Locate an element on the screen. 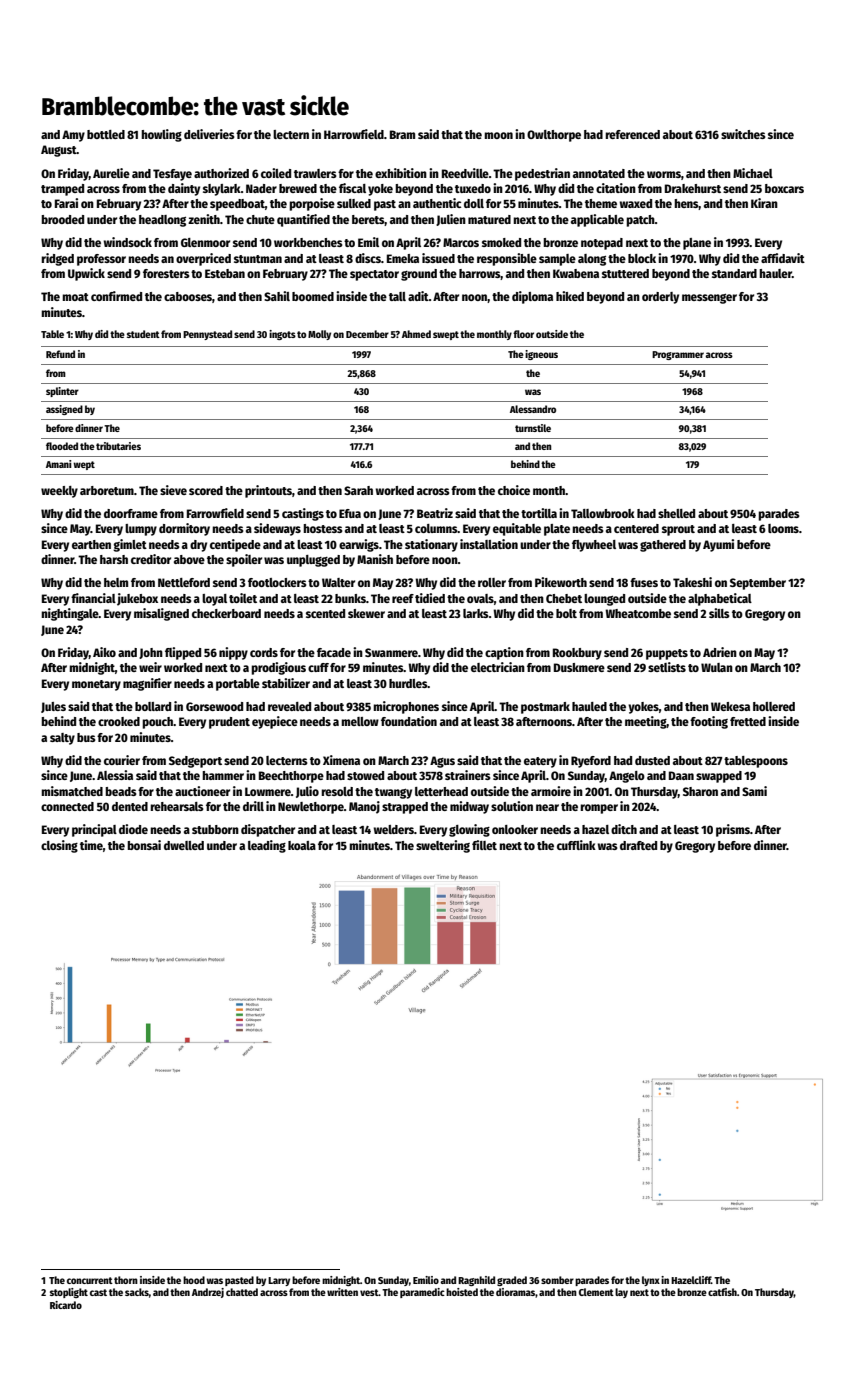 This screenshot has width=849, height=1400. leading is located at coordinates (267, 846).
